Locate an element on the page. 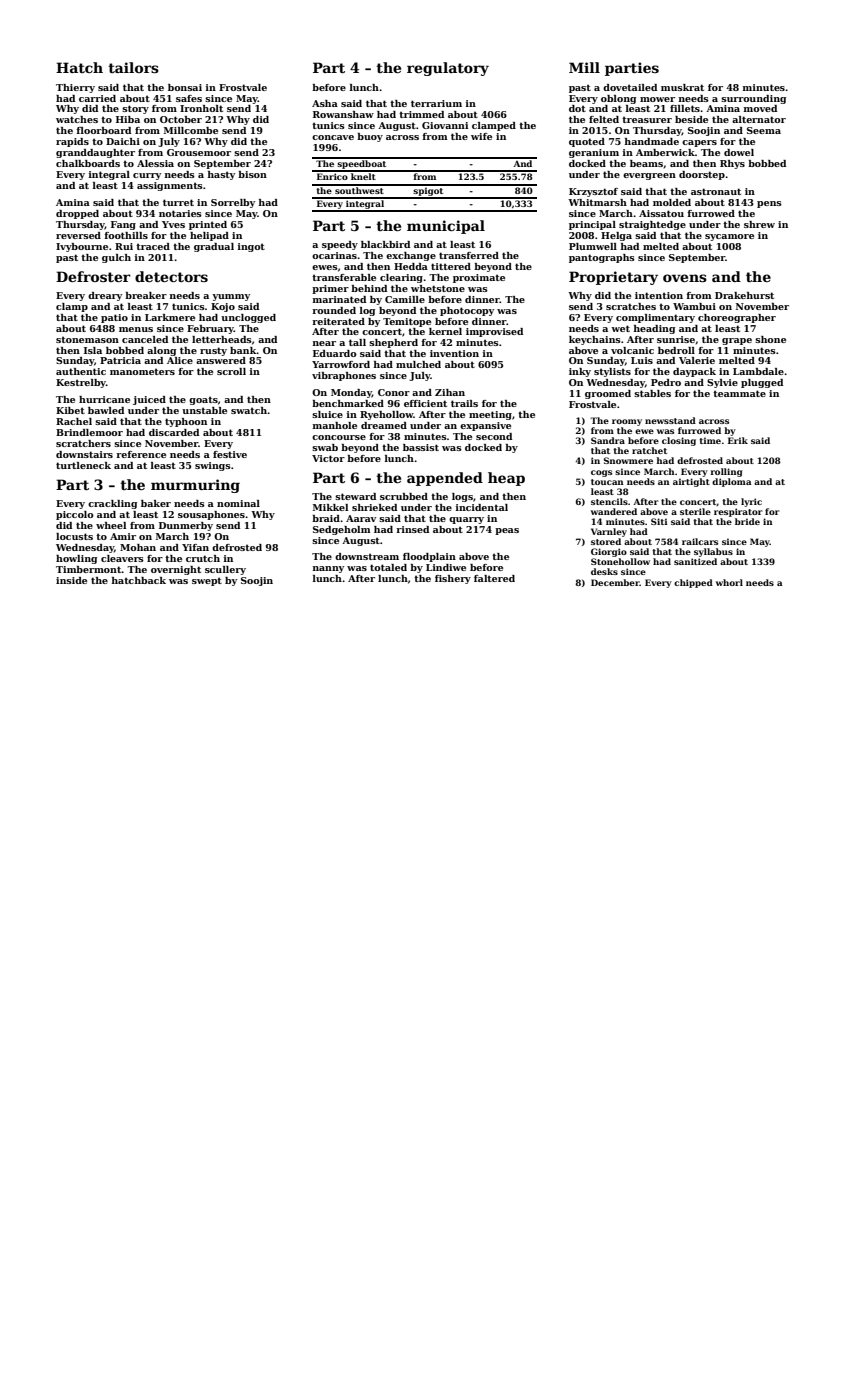  regulatory is located at coordinates (448, 69).
